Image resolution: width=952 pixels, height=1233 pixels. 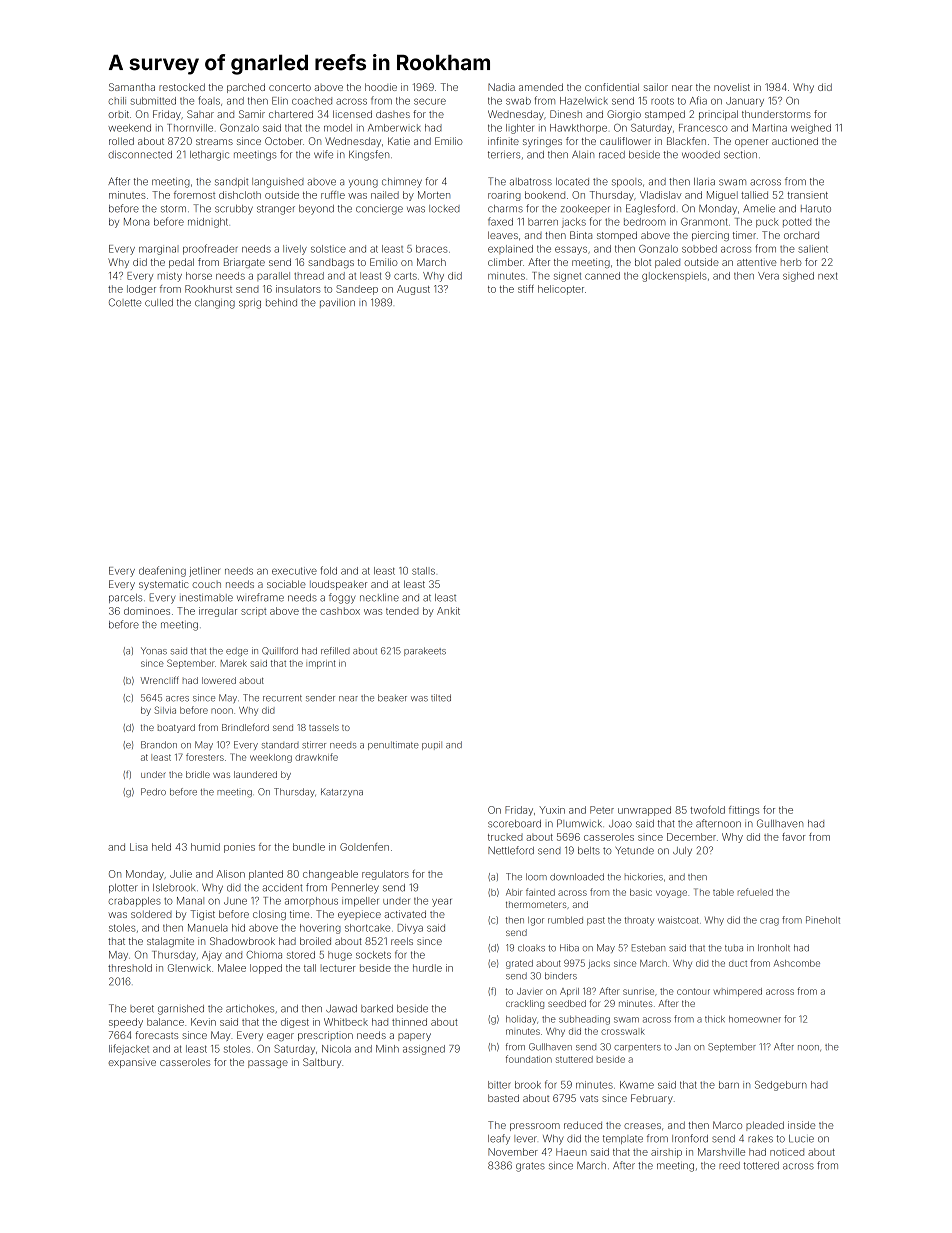 What do you see at coordinates (162, 571) in the page?
I see `deafening` at bounding box center [162, 571].
